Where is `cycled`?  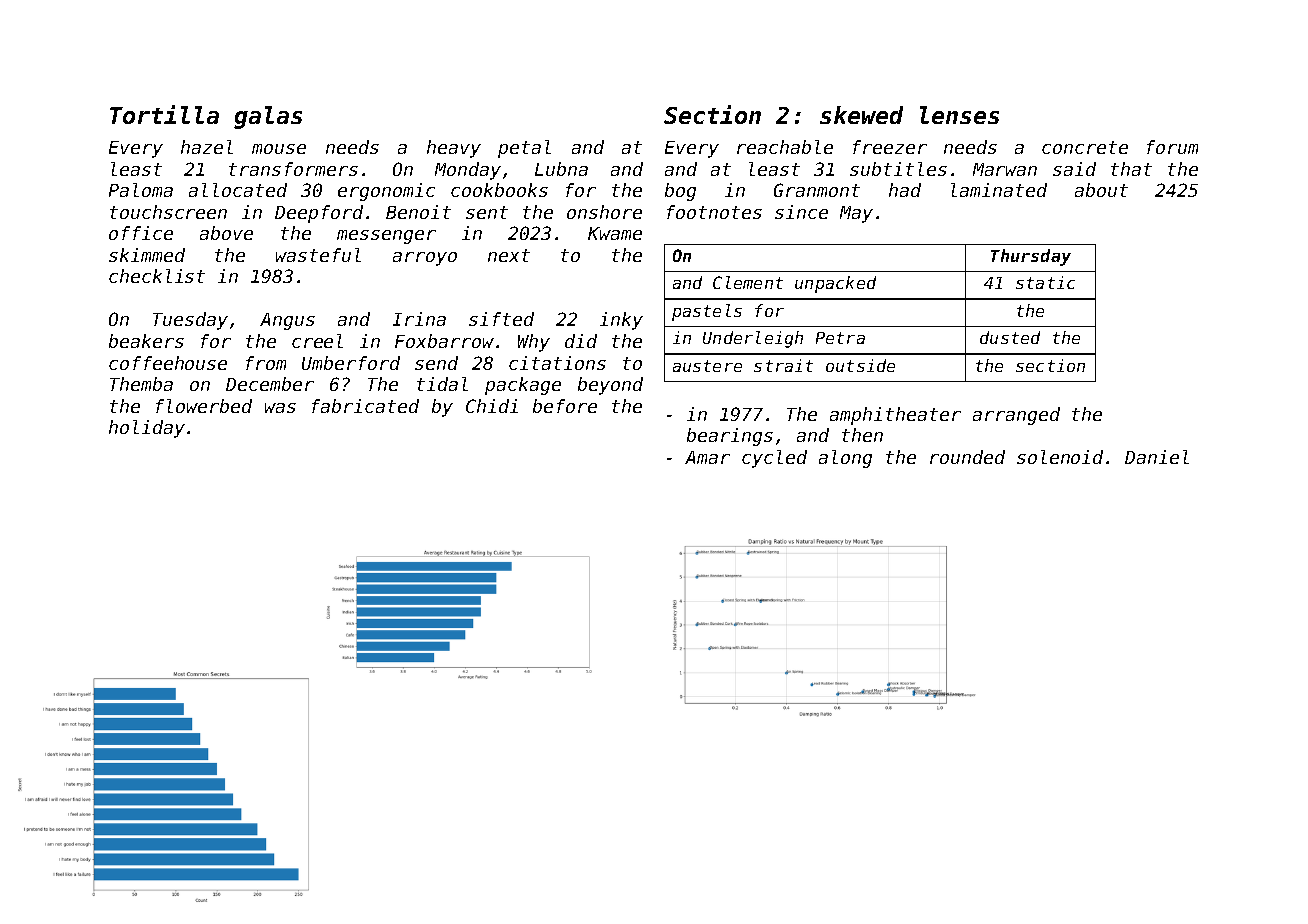
cycled is located at coordinates (774, 459).
